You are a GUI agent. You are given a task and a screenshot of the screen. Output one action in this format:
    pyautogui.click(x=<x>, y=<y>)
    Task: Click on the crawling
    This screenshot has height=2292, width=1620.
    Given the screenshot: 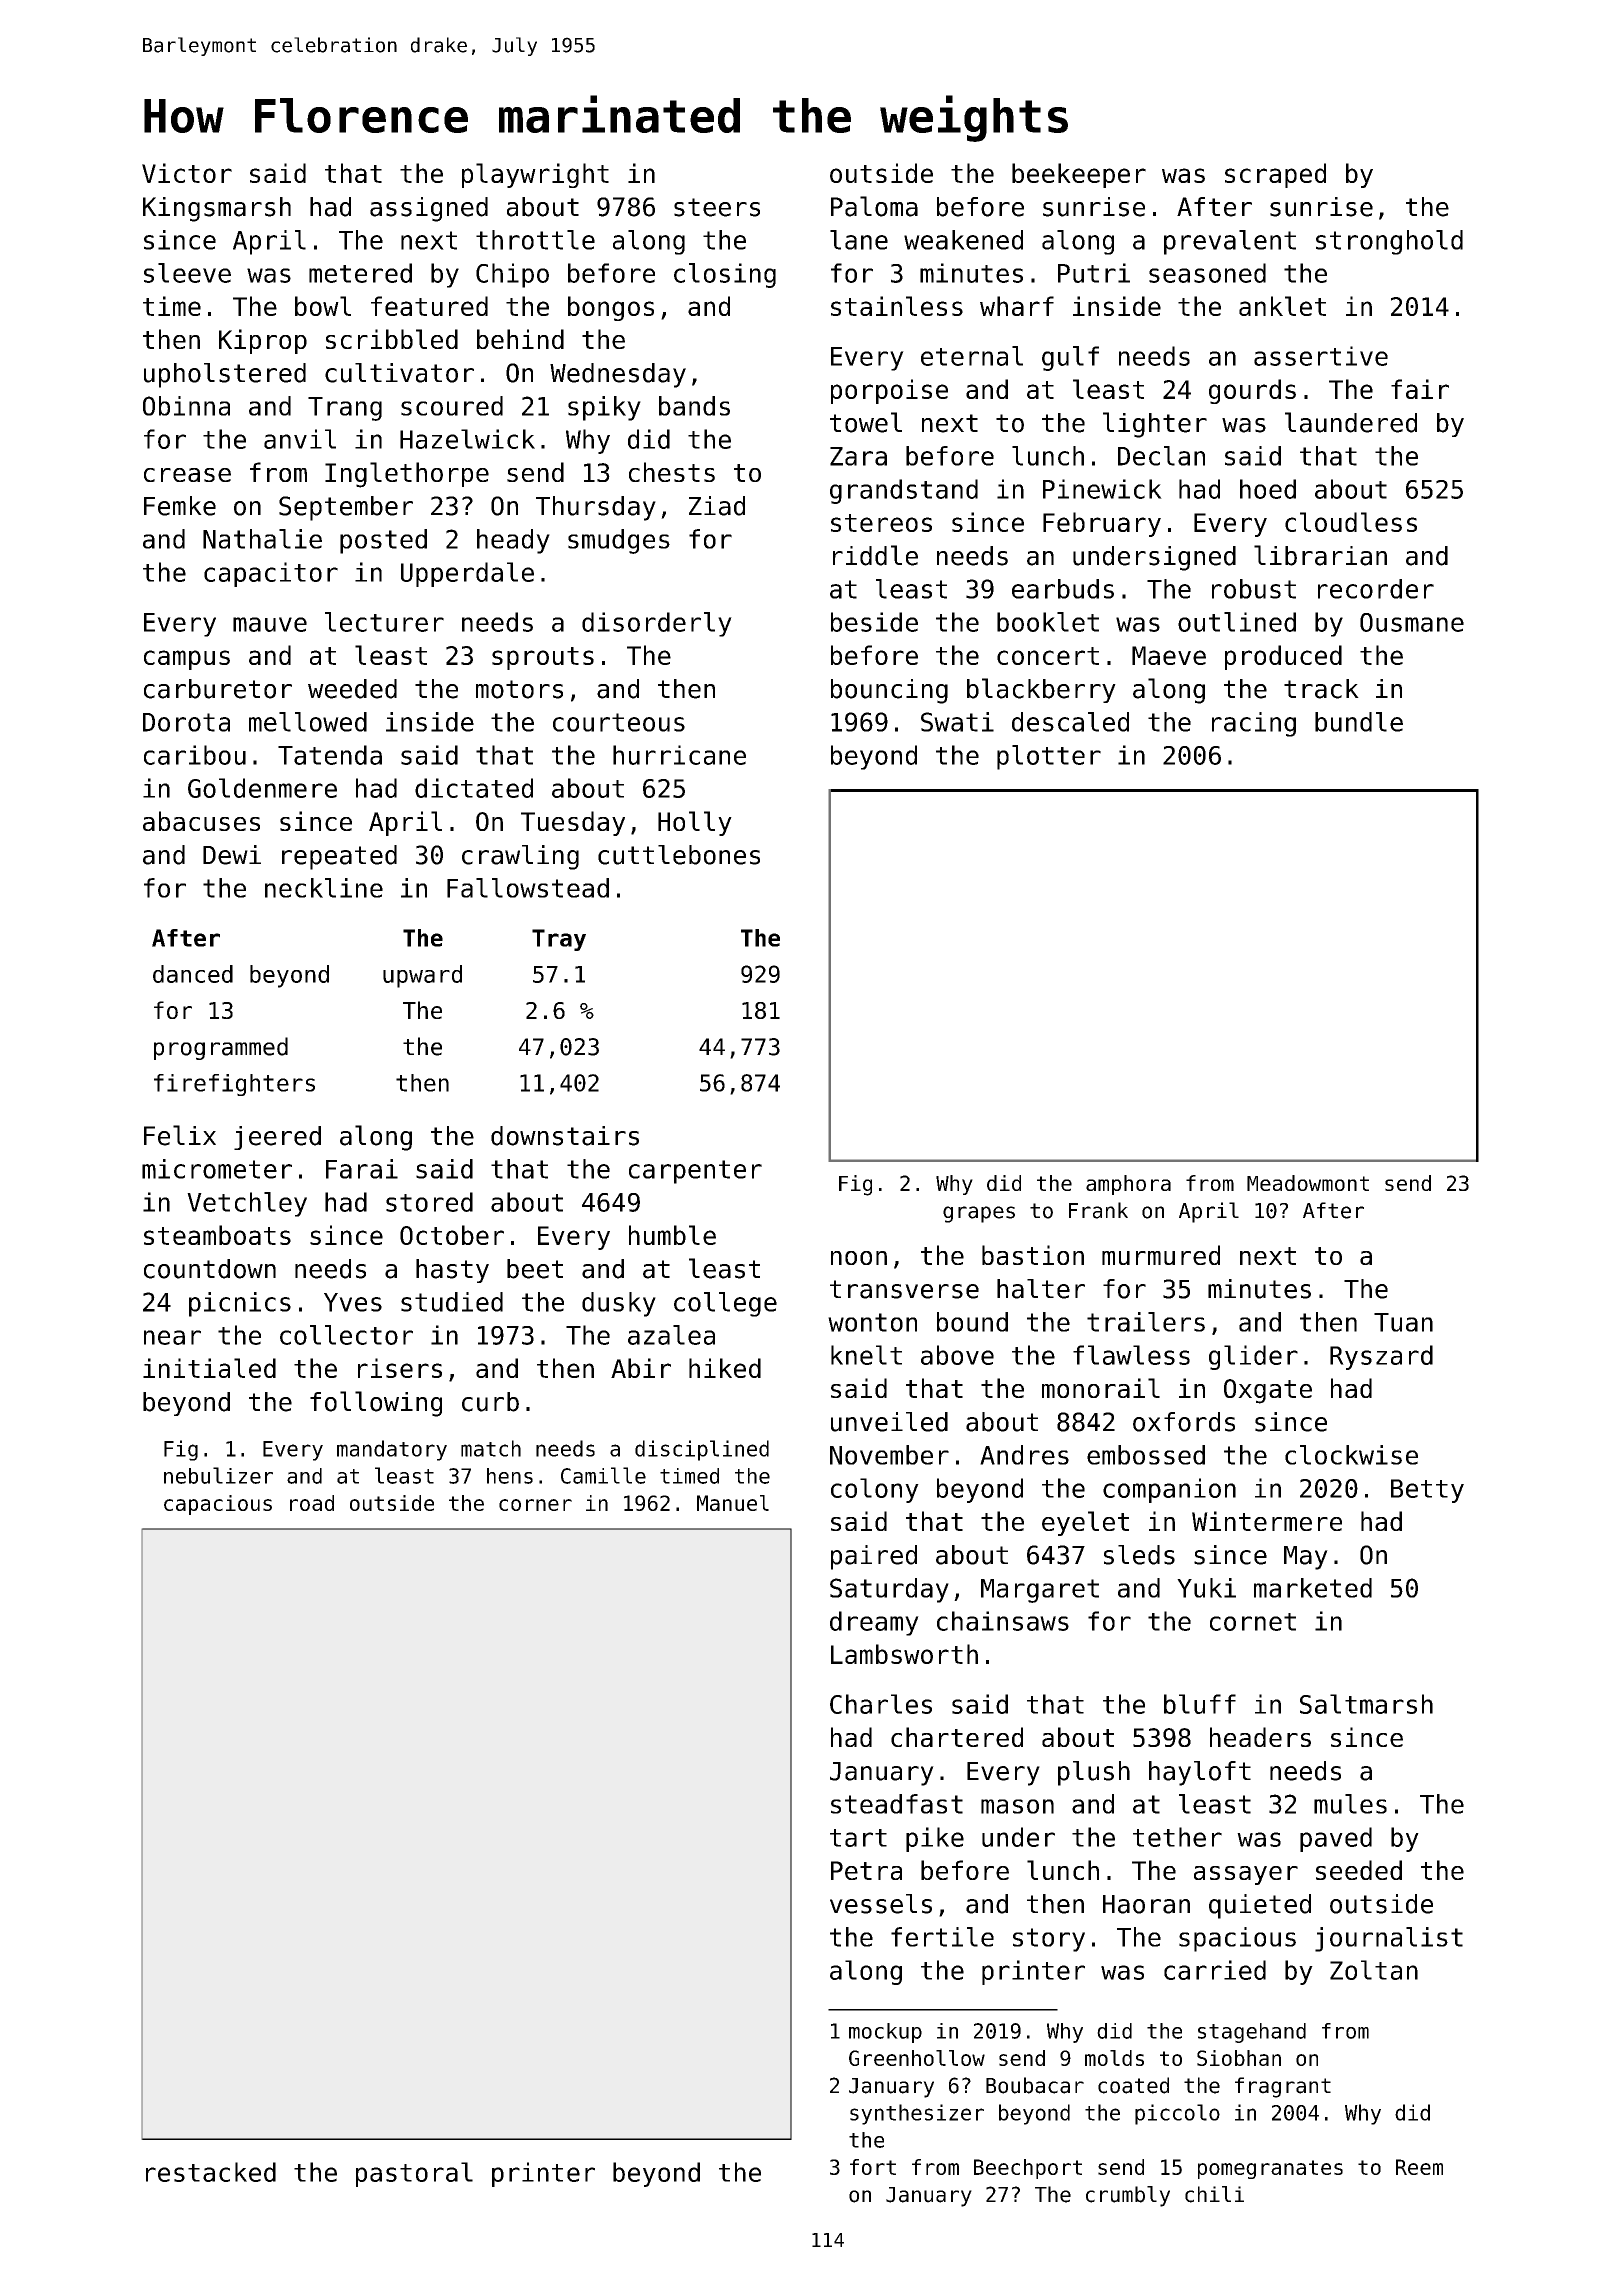 What is the action you would take?
    pyautogui.click(x=520, y=857)
